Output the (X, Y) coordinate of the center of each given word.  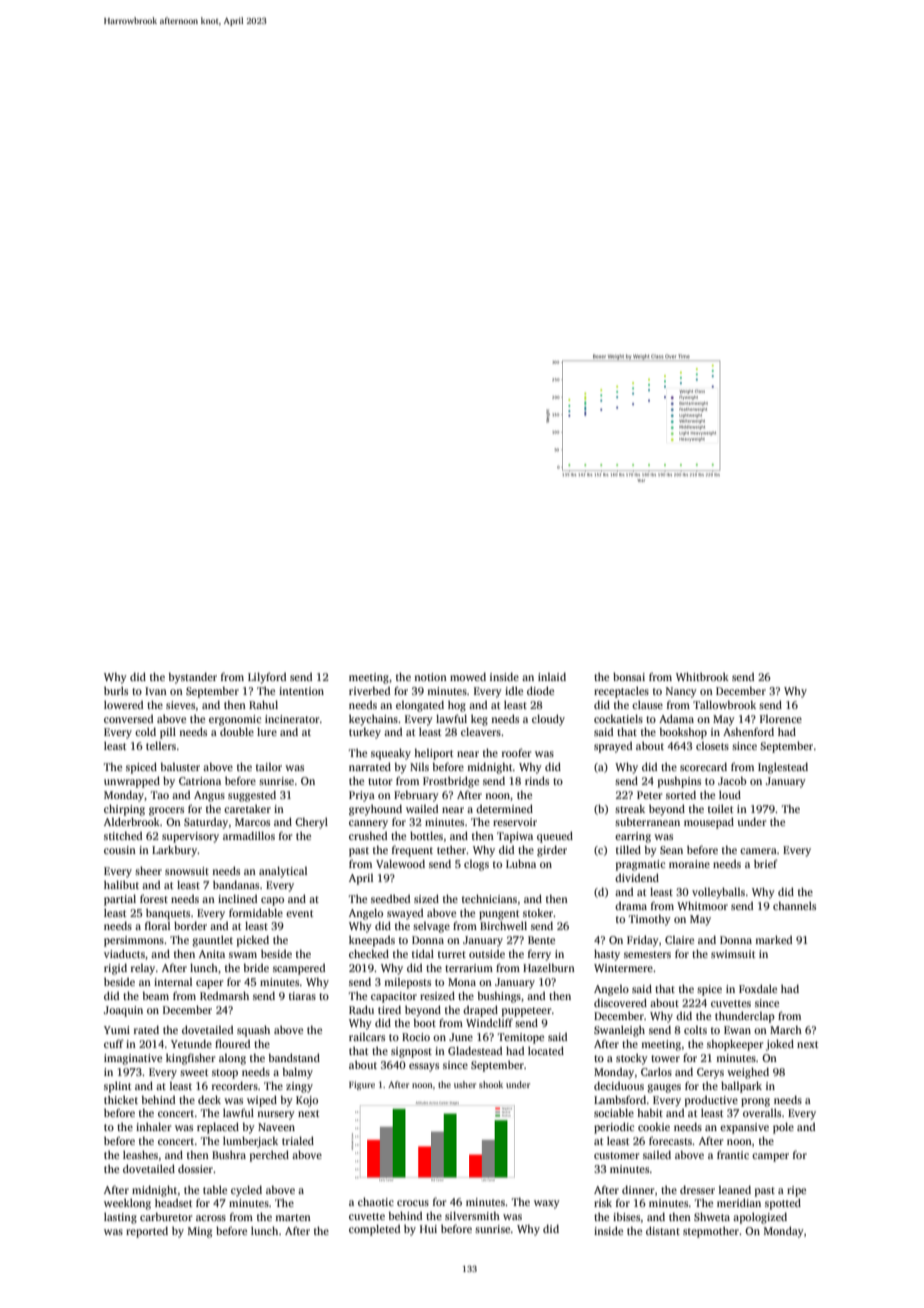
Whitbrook (702, 676)
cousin (120, 850)
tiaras (302, 996)
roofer (516, 752)
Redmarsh (224, 995)
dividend (637, 877)
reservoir (515, 822)
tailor (269, 767)
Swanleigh (619, 1031)
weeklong (127, 1204)
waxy (547, 1204)
